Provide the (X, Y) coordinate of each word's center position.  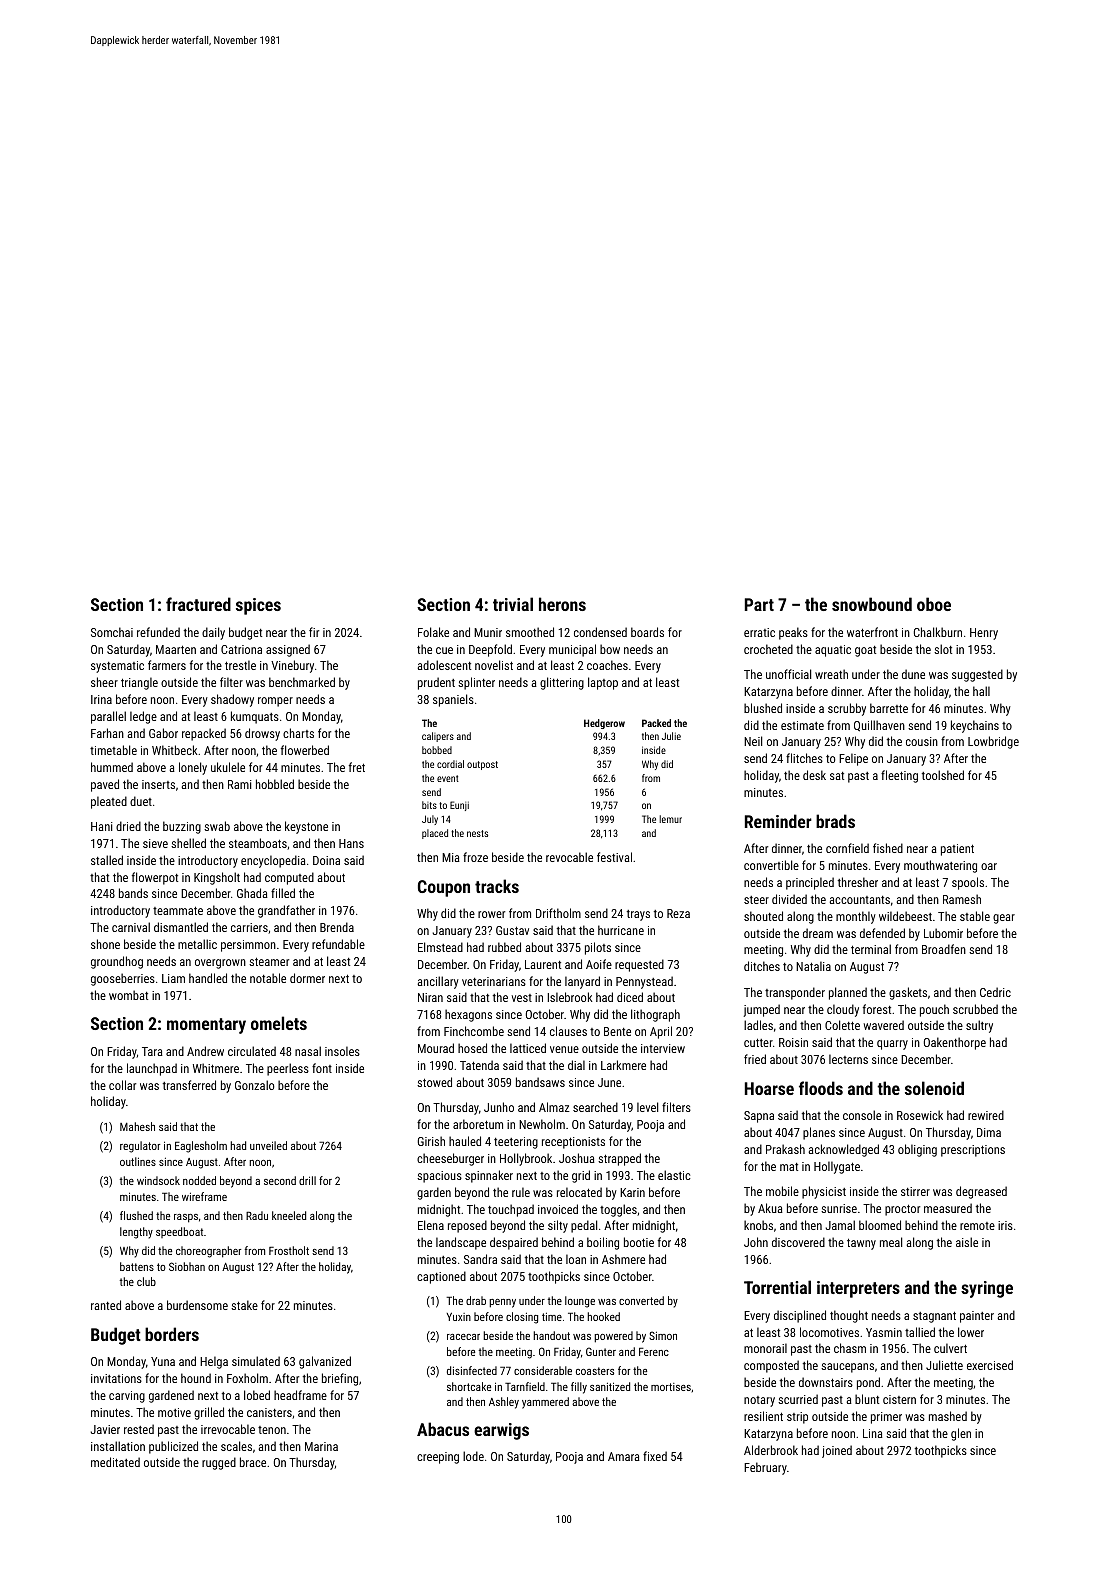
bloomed (880, 1225)
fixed (655, 1456)
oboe (934, 604)
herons (562, 604)
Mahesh (137, 1126)
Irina (101, 699)
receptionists (573, 1143)
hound (196, 1378)
